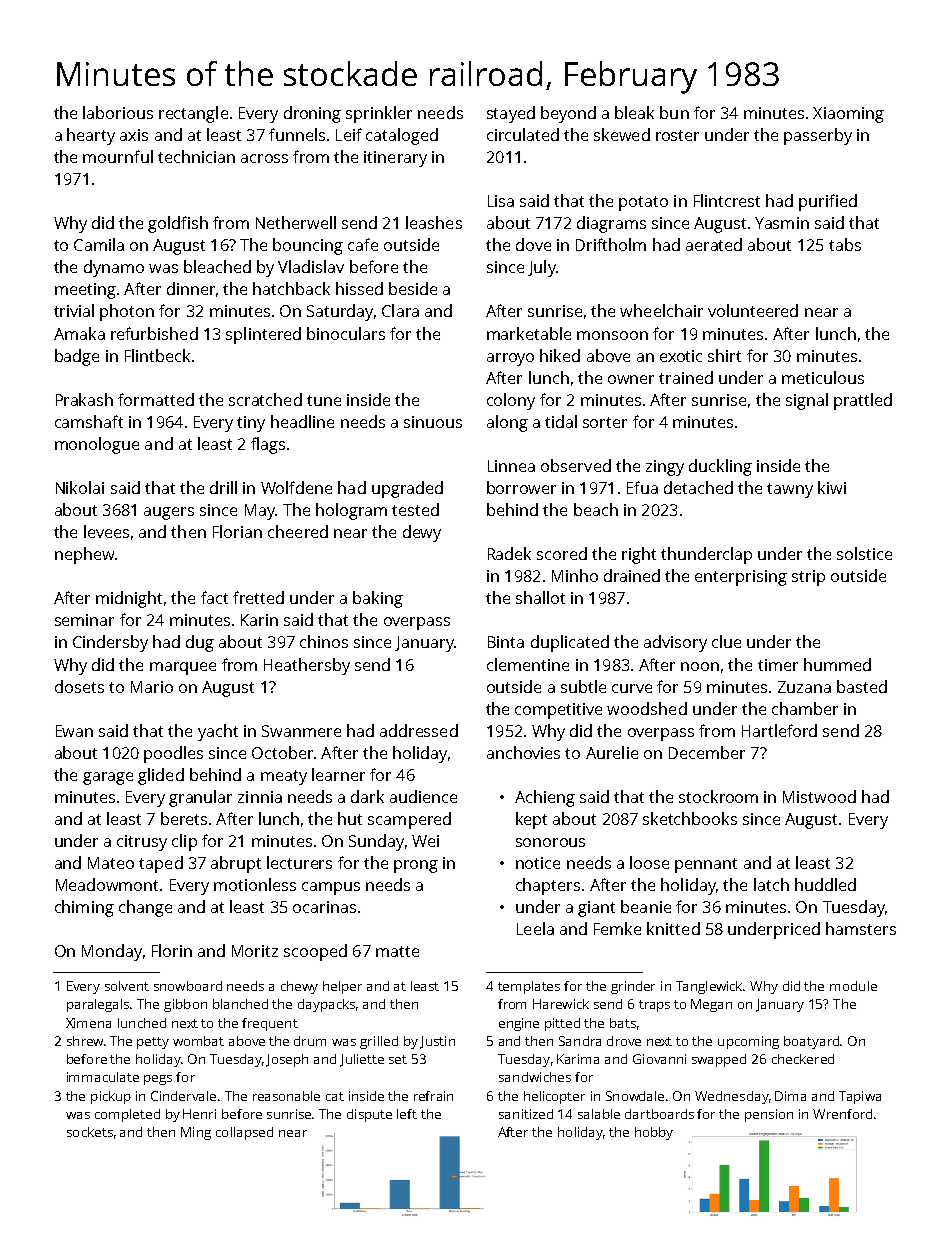 The height and width of the screenshot is (1233, 952). What do you see at coordinates (511, 401) in the screenshot?
I see `colony` at bounding box center [511, 401].
